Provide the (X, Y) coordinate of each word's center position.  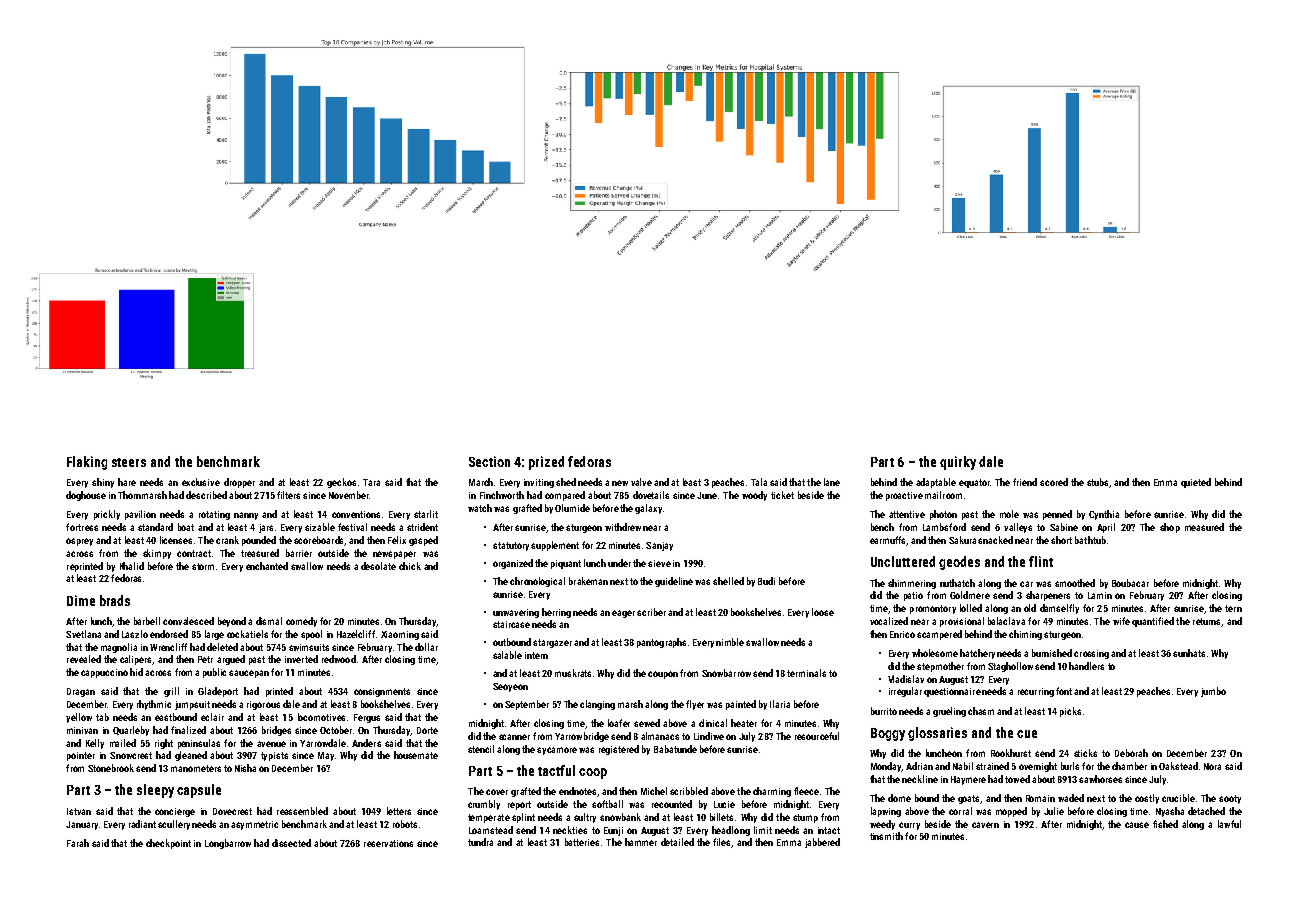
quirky (958, 463)
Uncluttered (903, 561)
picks (1070, 712)
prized (546, 463)
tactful (556, 770)
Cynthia (1104, 515)
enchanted (267, 566)
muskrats (573, 673)
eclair (212, 717)
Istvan (79, 811)
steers (129, 462)
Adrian (919, 766)
